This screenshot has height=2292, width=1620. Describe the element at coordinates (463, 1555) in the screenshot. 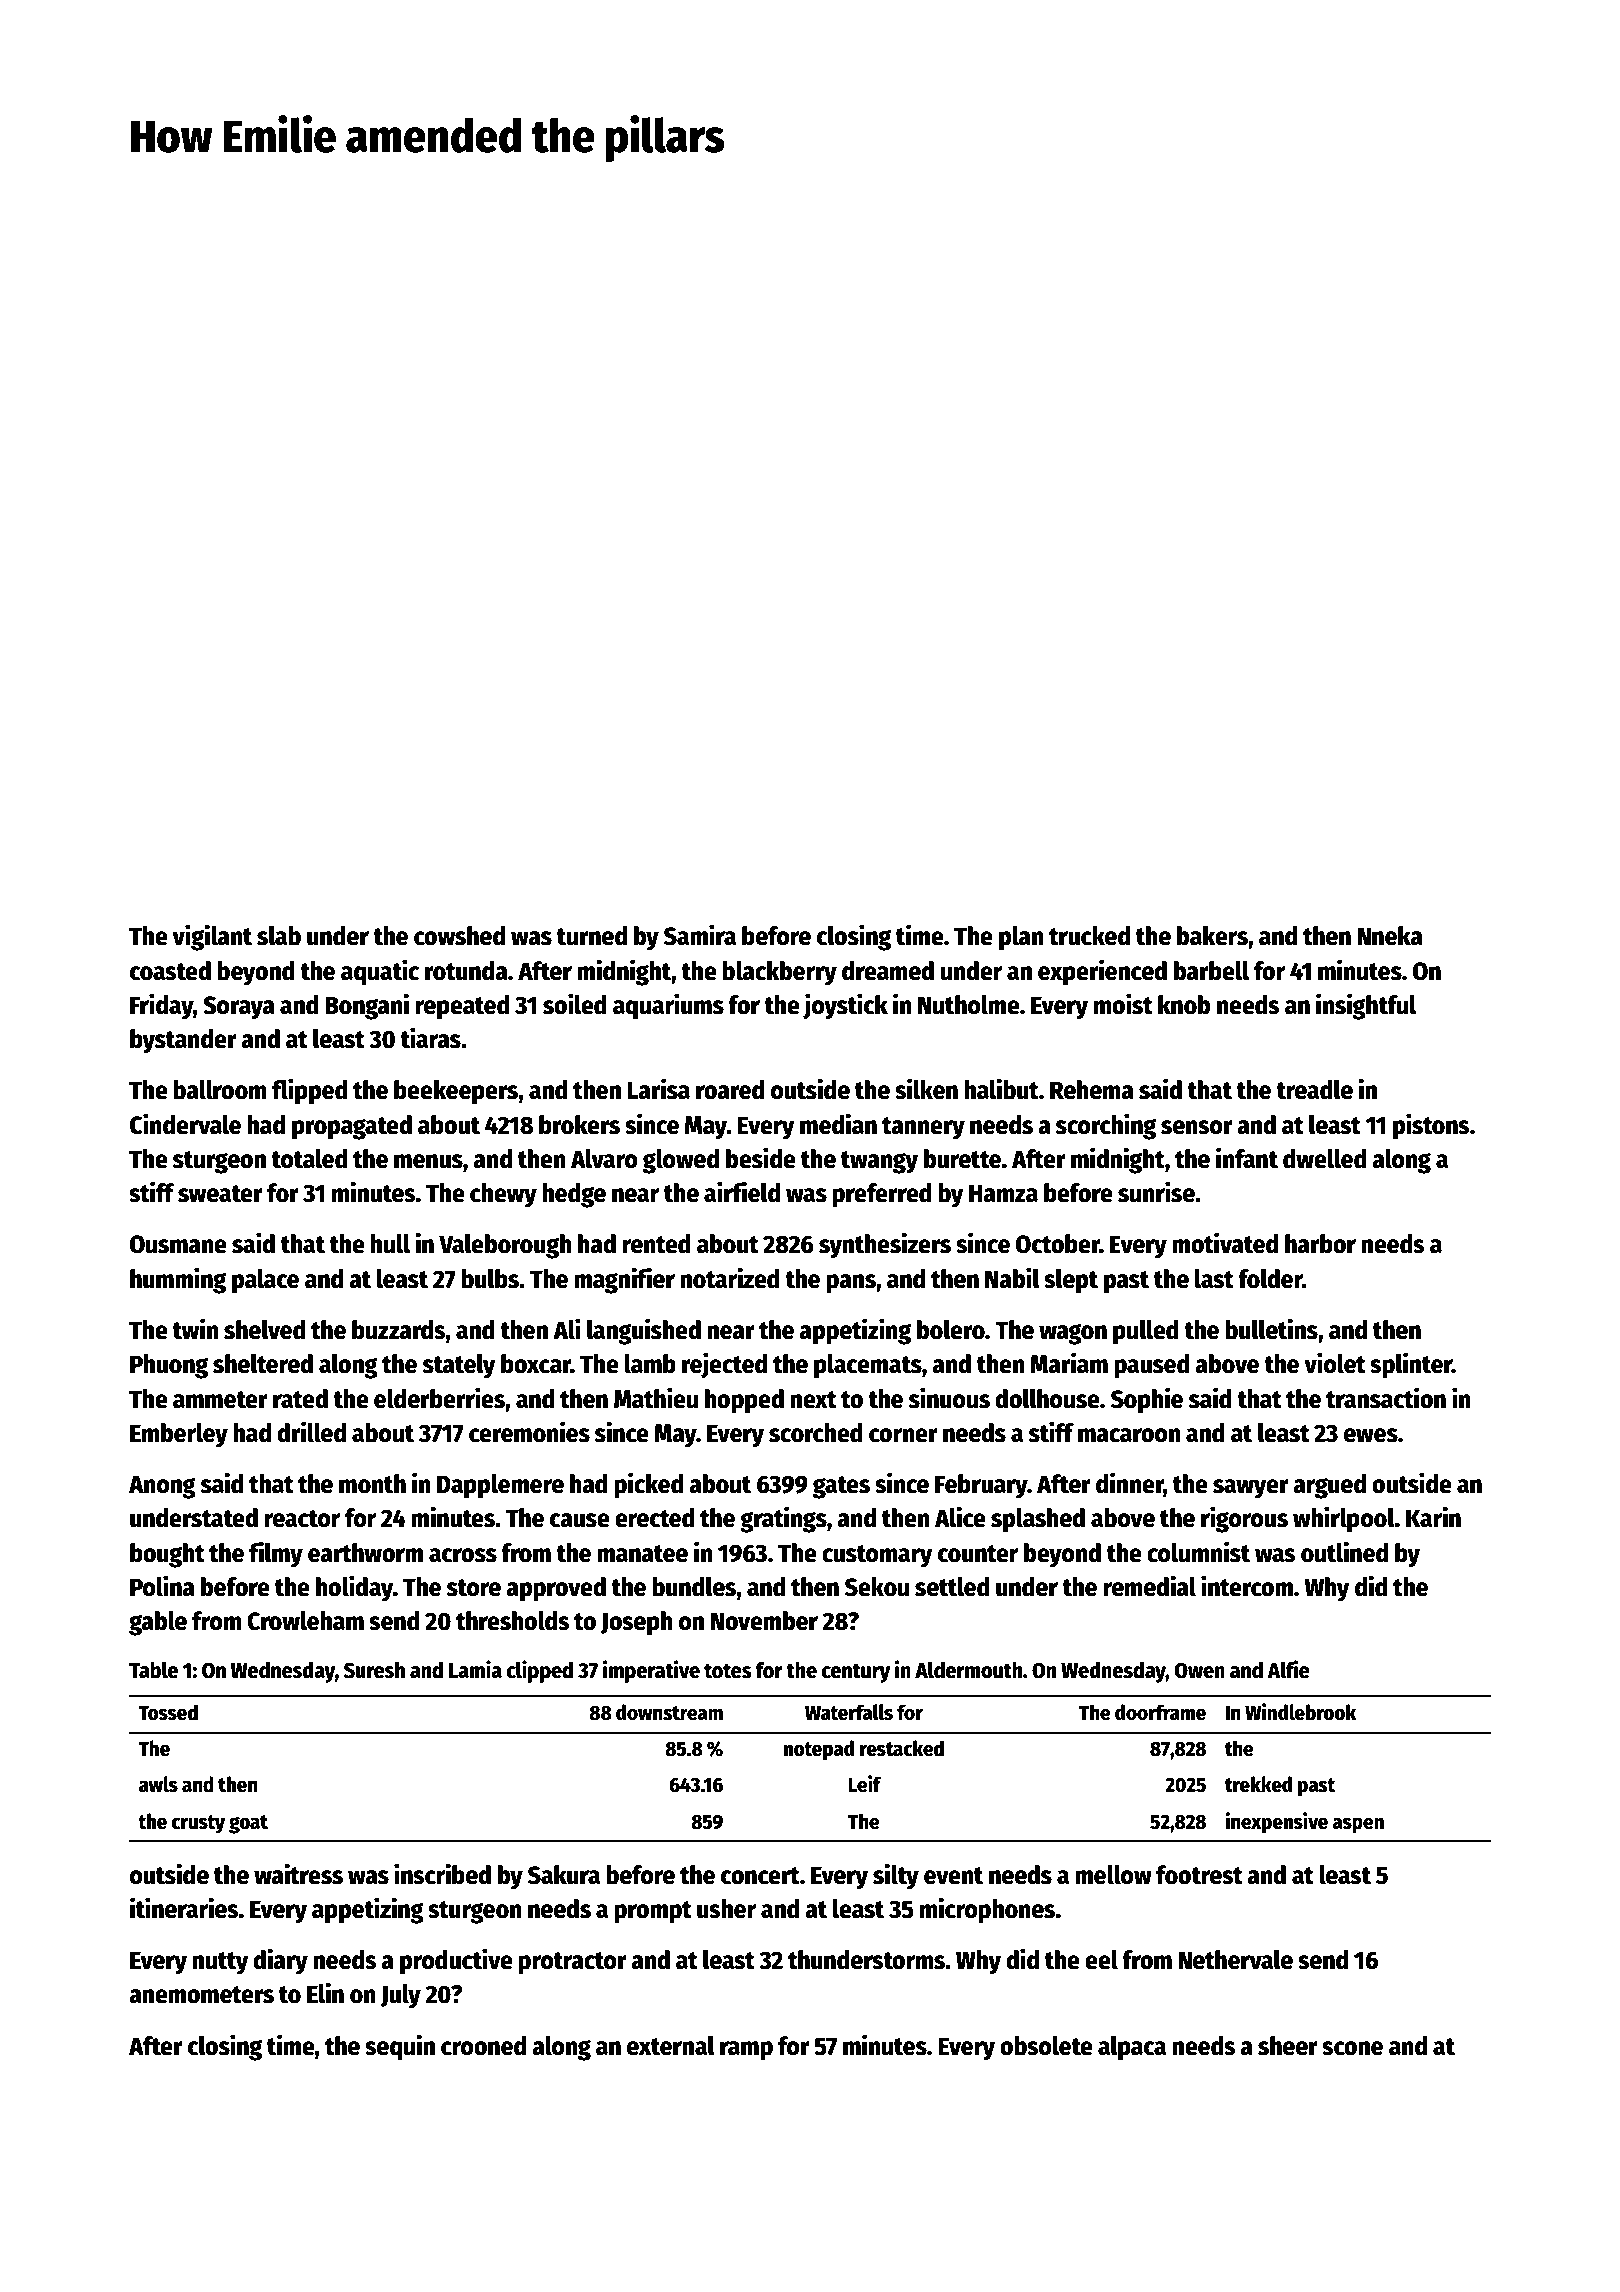

I see `across` at that location.
